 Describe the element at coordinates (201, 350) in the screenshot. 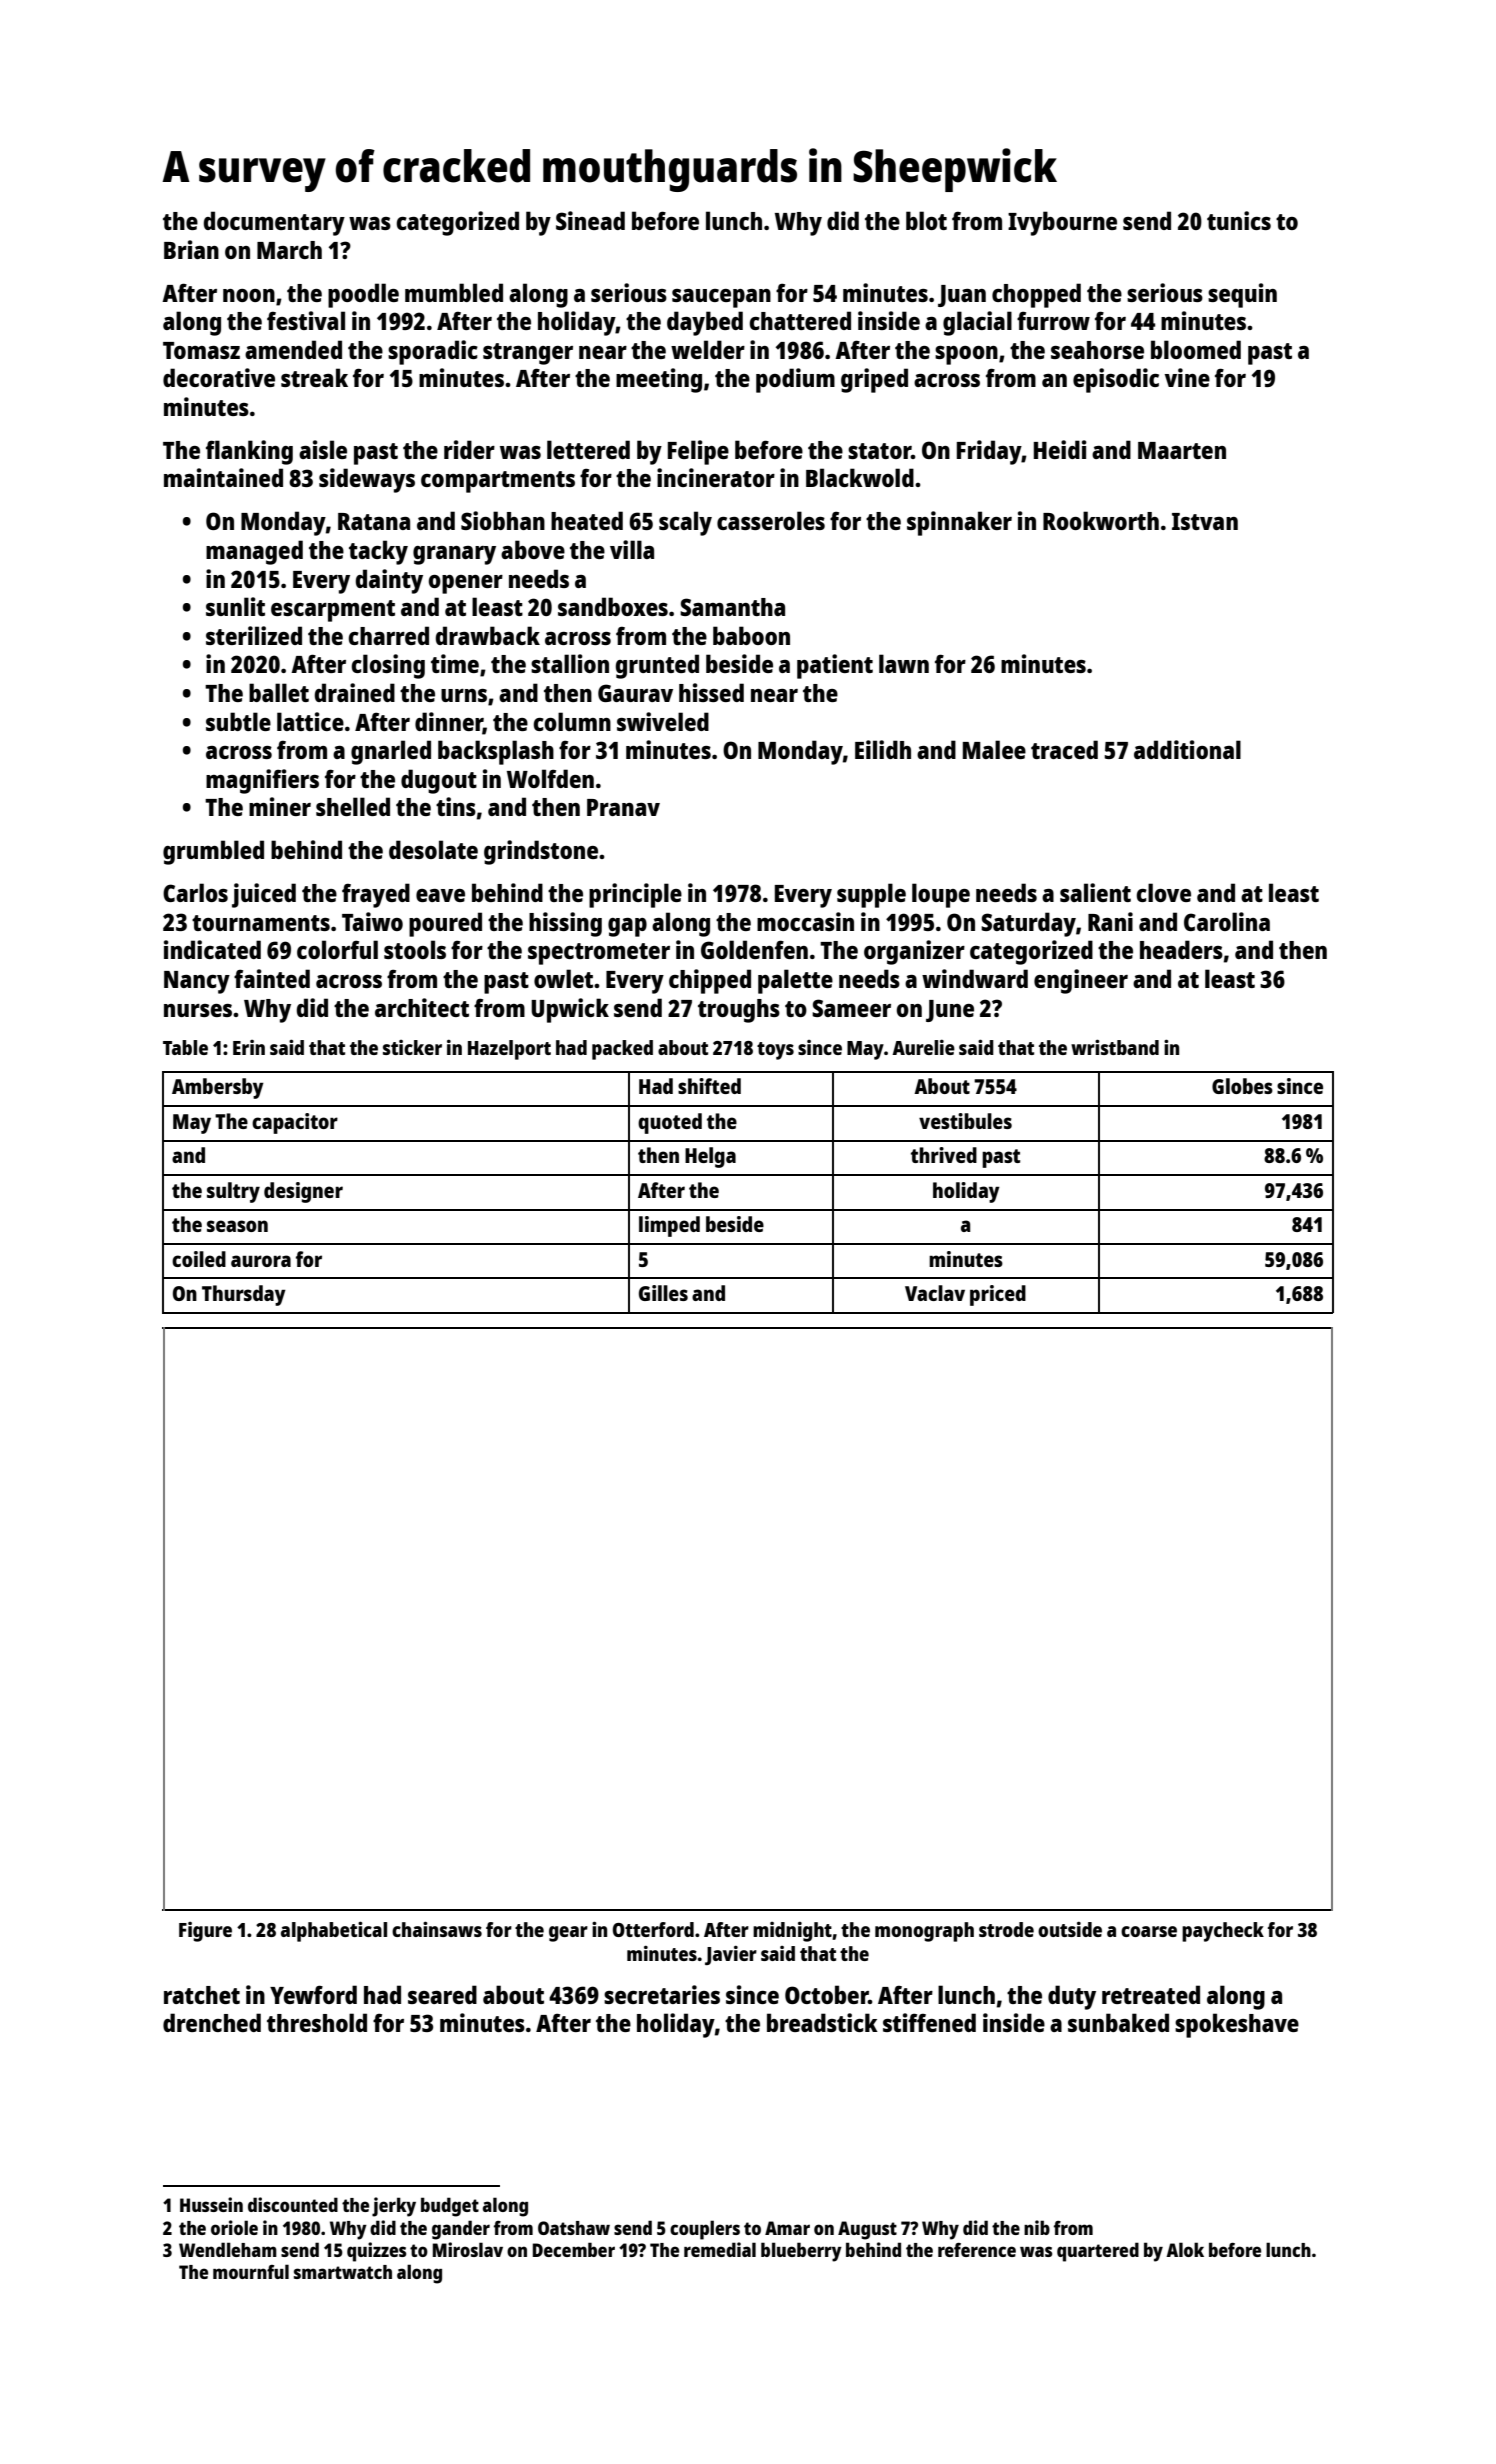

I see `Tomasz` at that location.
